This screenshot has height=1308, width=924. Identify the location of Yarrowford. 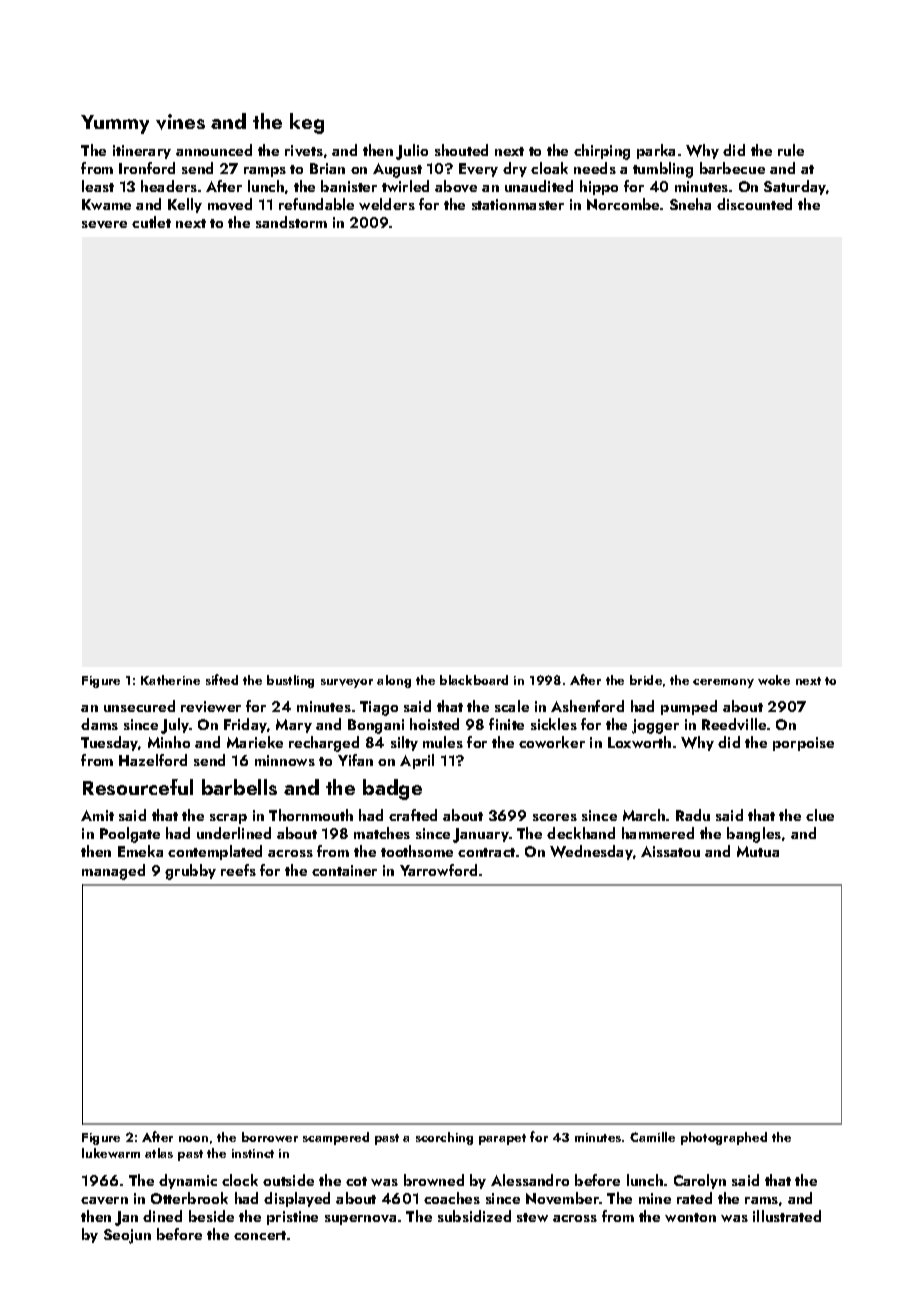
(438, 870).
